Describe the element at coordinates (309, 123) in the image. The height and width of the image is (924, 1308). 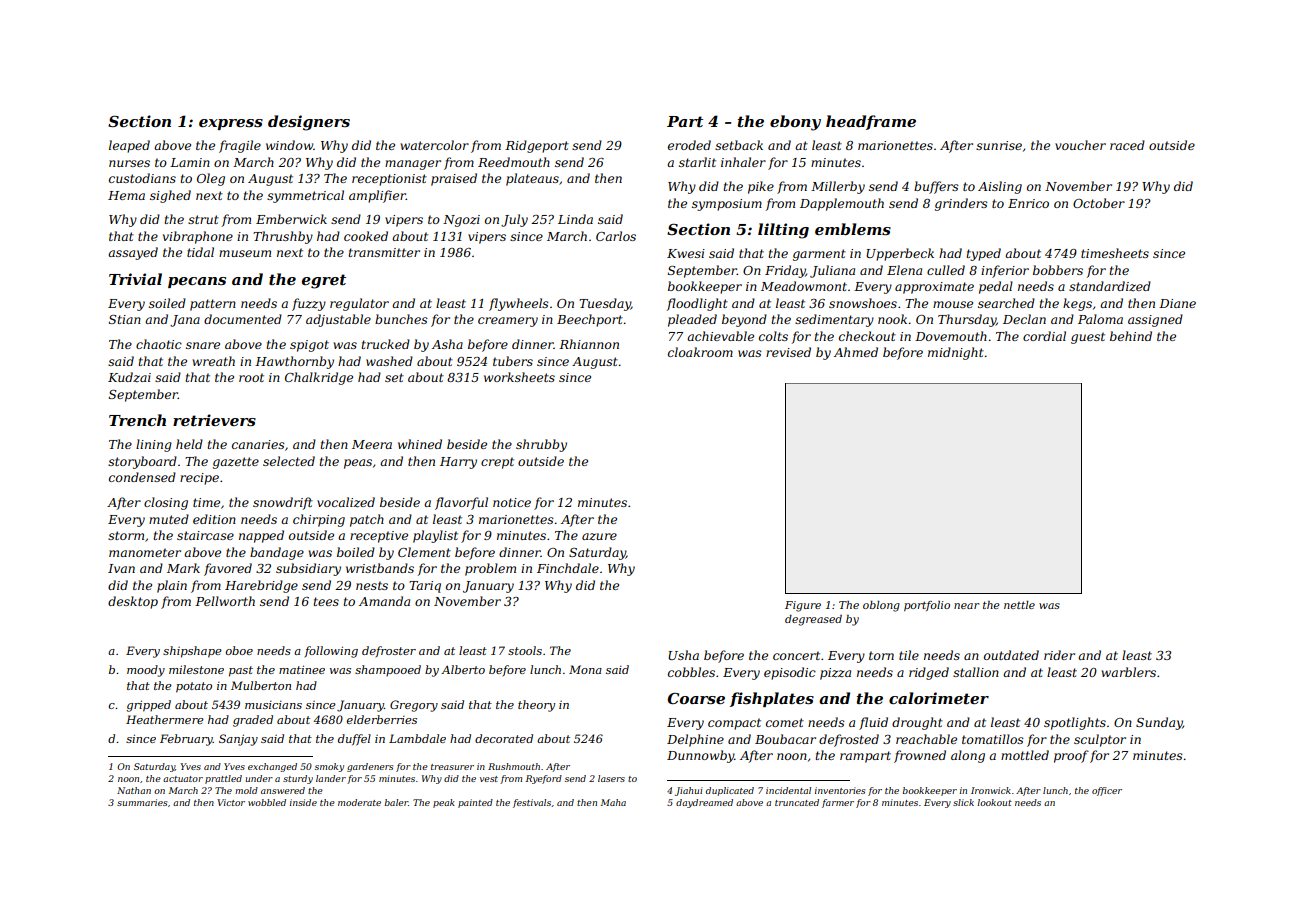
I see `designers` at that location.
